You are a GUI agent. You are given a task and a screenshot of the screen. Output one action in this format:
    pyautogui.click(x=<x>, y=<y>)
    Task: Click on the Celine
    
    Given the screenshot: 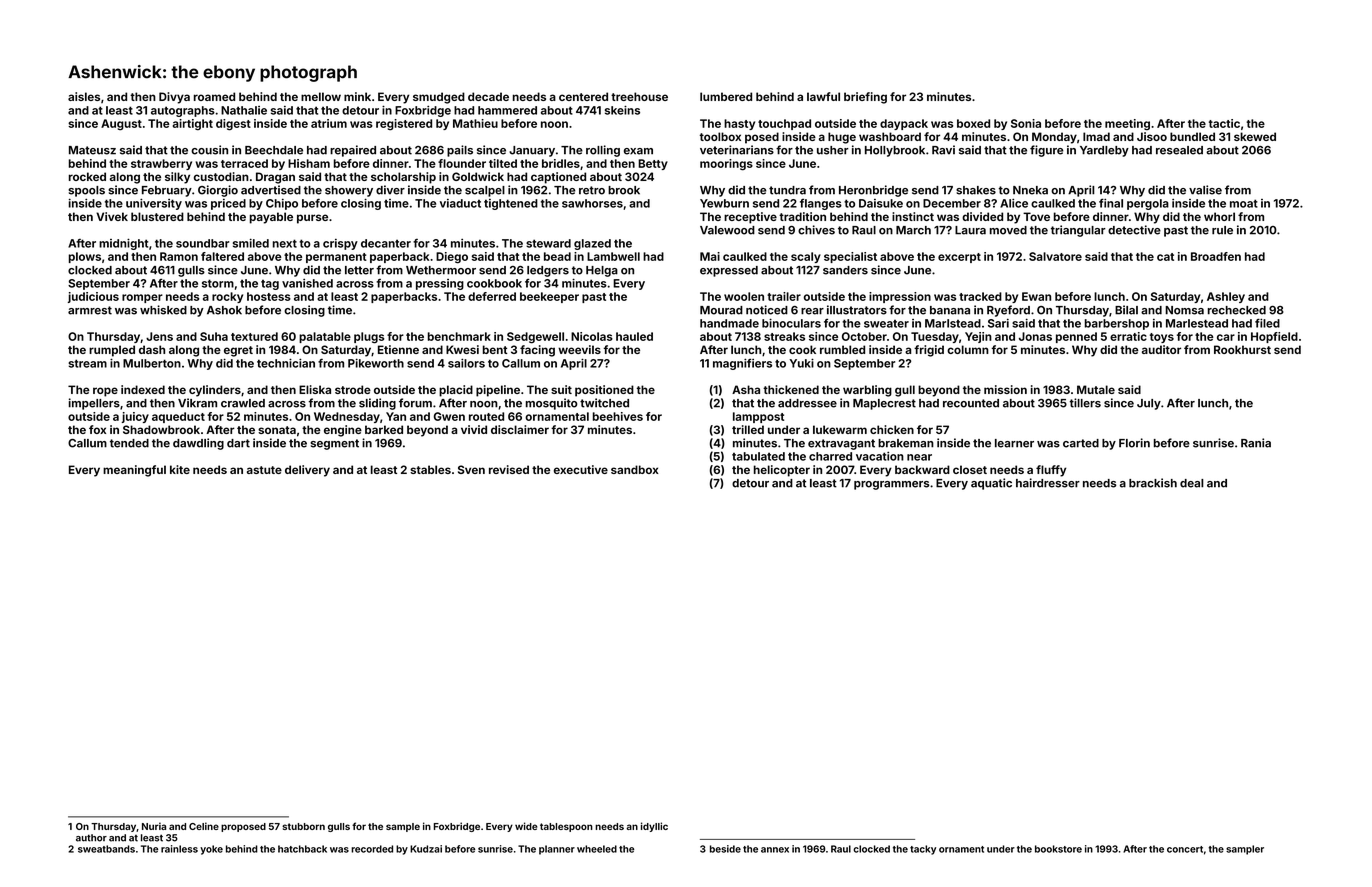 What is the action you would take?
    pyautogui.click(x=204, y=826)
